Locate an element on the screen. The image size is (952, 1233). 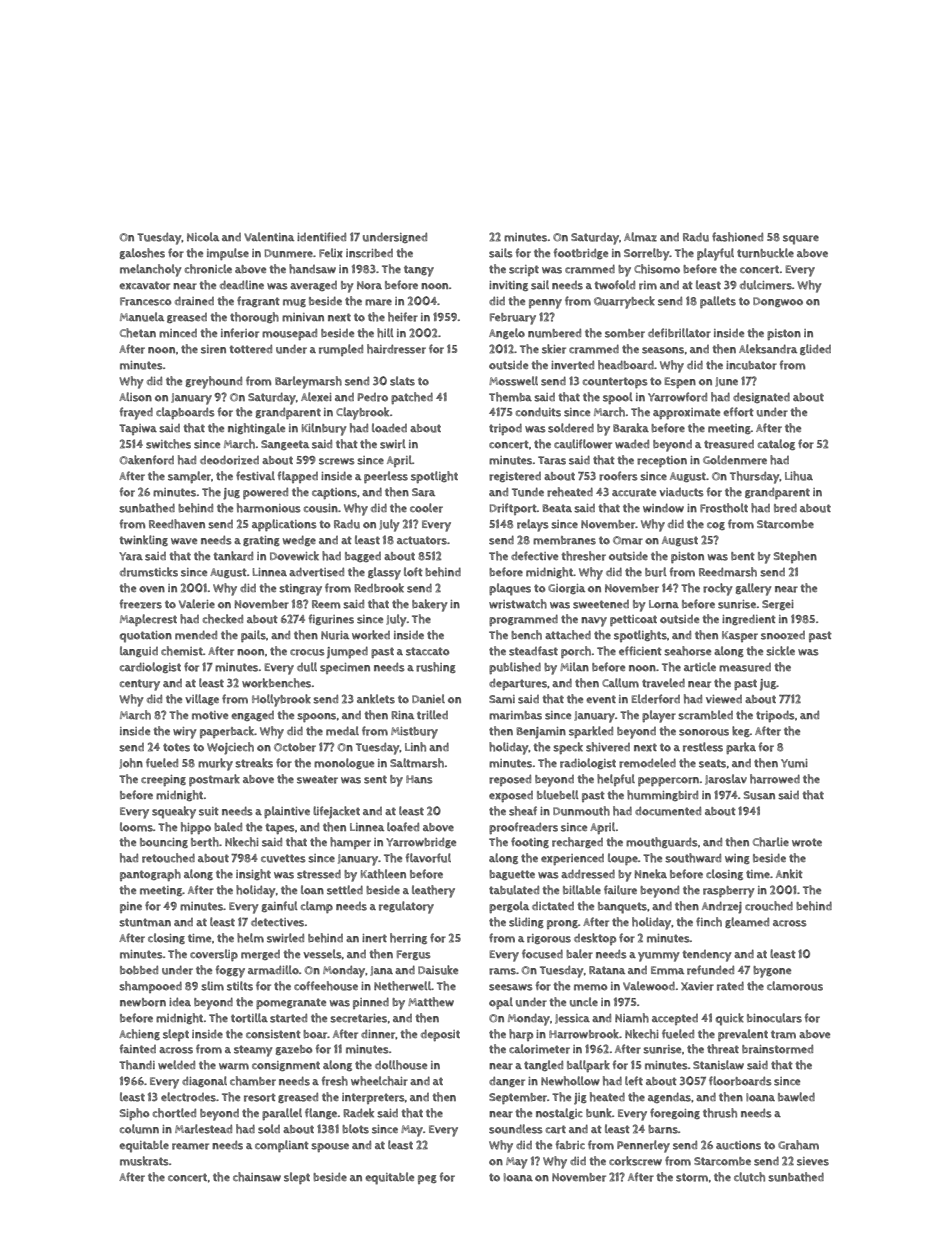
Lihua is located at coordinates (799, 476).
